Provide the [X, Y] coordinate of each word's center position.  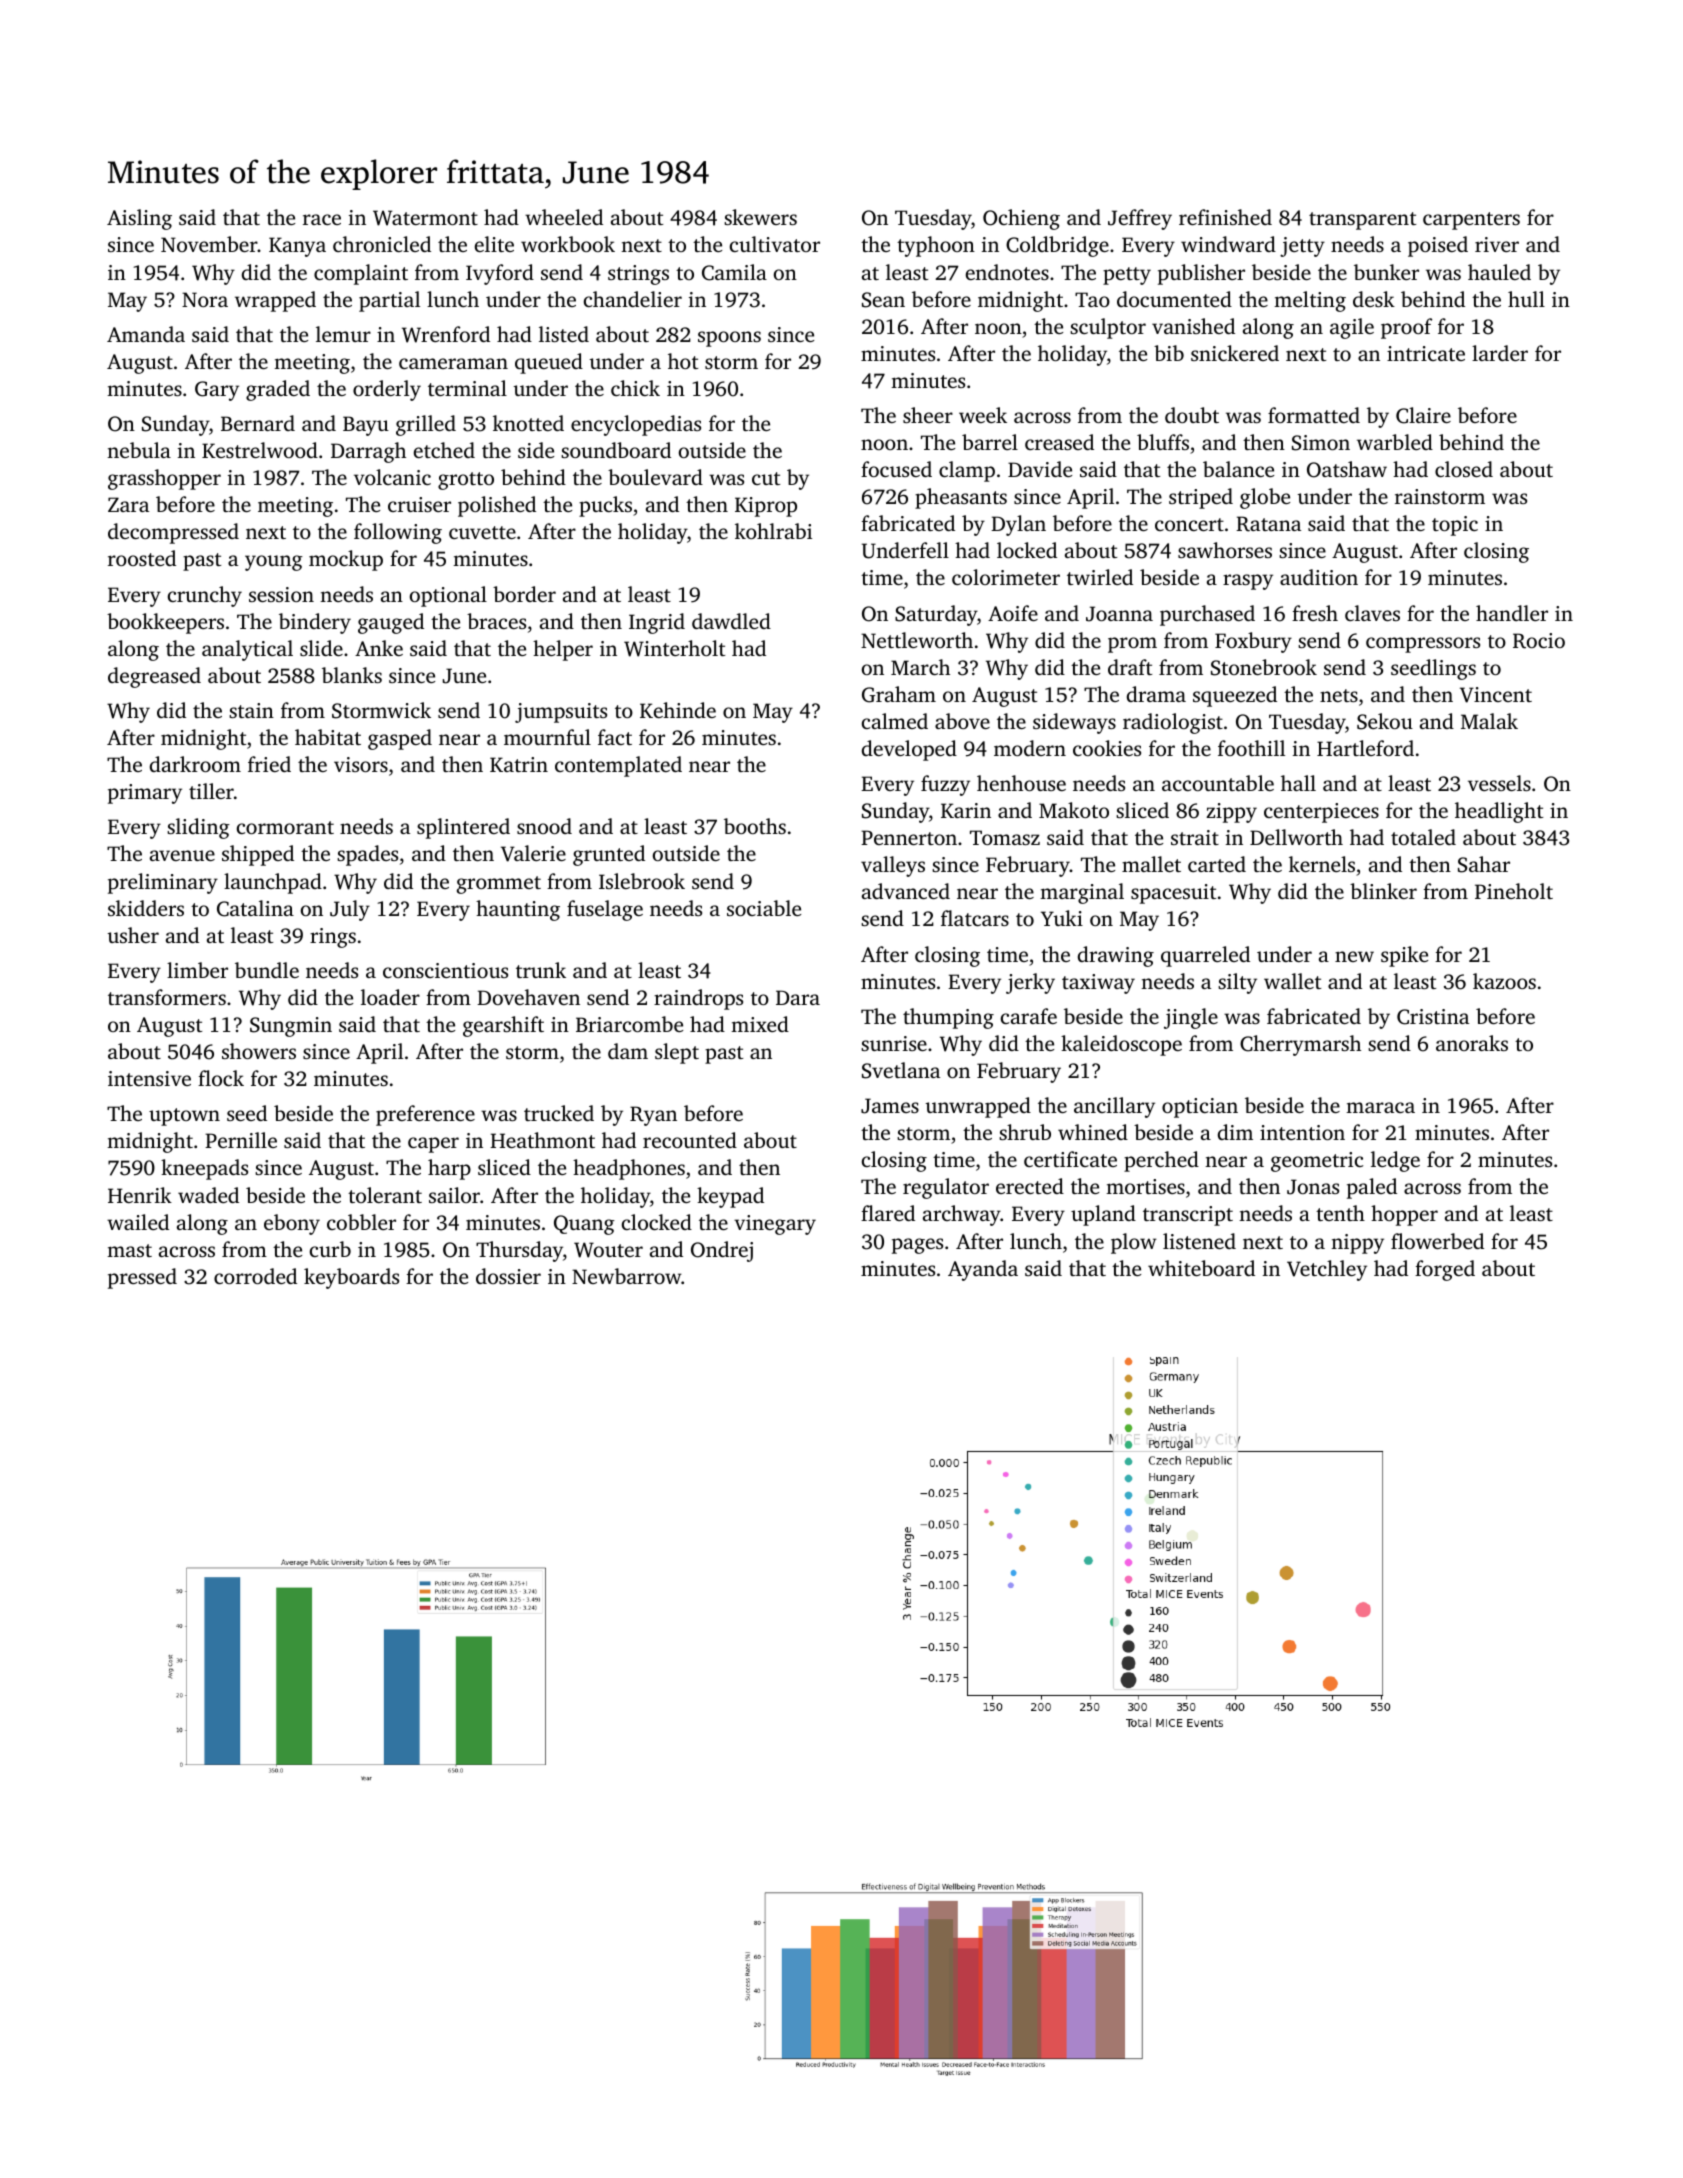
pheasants [961, 498]
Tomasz [1005, 837]
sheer [928, 415]
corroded [255, 1276]
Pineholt [1514, 891]
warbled [1395, 442]
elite [494, 244]
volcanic [392, 477]
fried [269, 764]
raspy [1248, 582]
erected [1030, 1186]
